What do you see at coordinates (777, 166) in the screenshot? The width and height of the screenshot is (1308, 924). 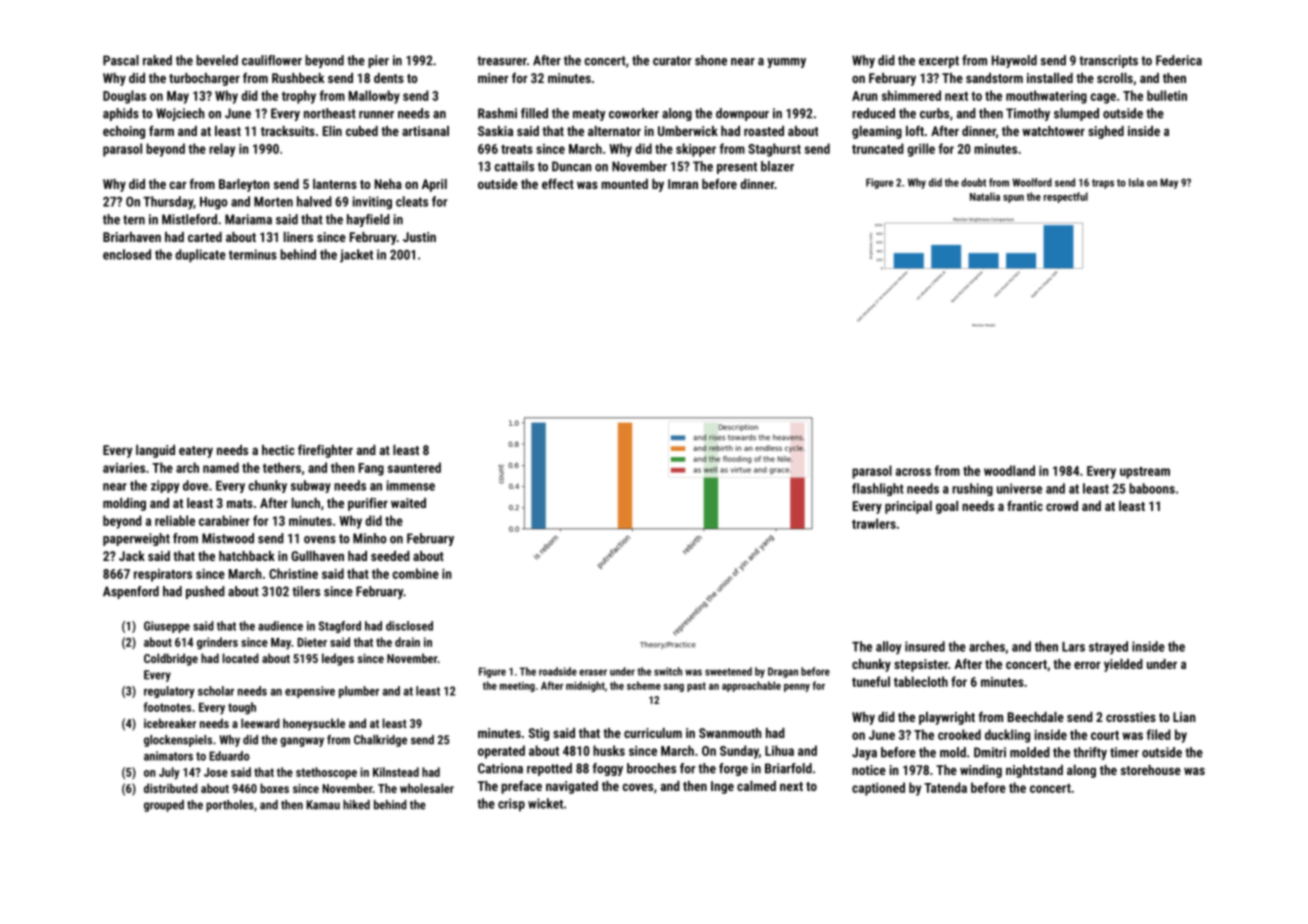 I see `blazer` at bounding box center [777, 166].
